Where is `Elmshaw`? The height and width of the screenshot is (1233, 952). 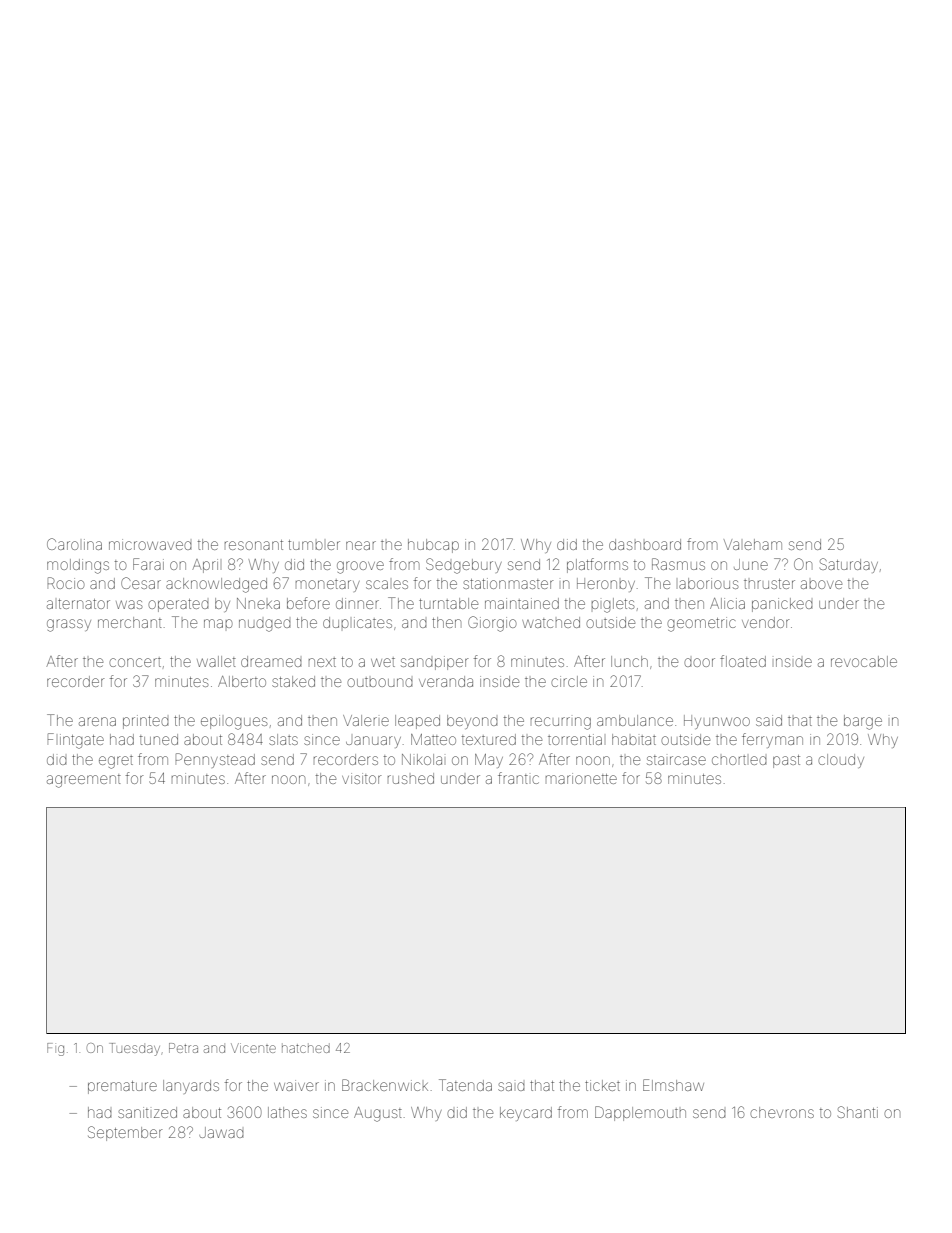
Elmshaw is located at coordinates (673, 1085).
